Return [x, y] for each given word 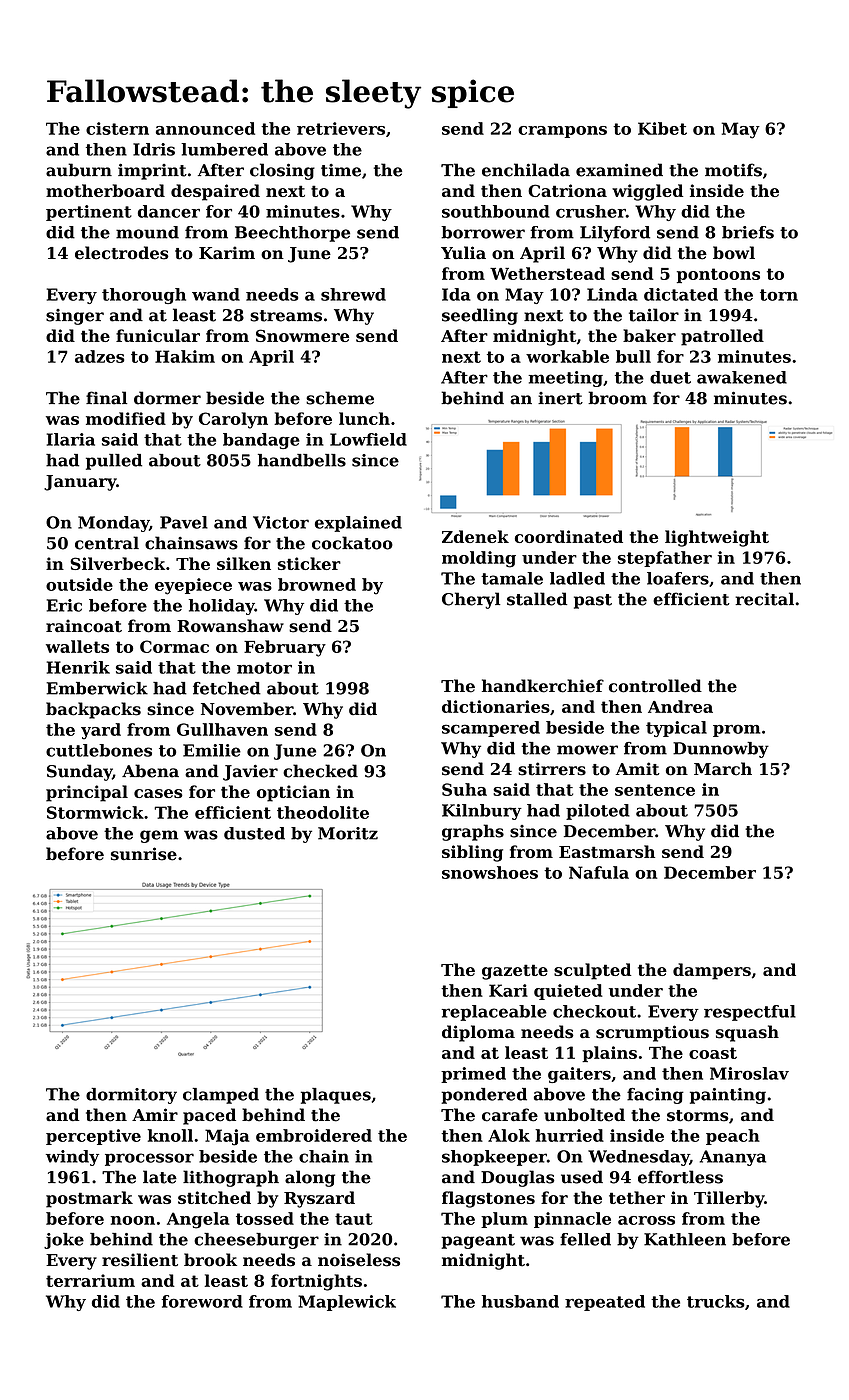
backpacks [93, 710]
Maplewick [347, 1303]
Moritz [348, 833]
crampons [562, 132]
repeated [605, 1303]
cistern [117, 128]
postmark [89, 1199]
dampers [712, 971]
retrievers [341, 128]
